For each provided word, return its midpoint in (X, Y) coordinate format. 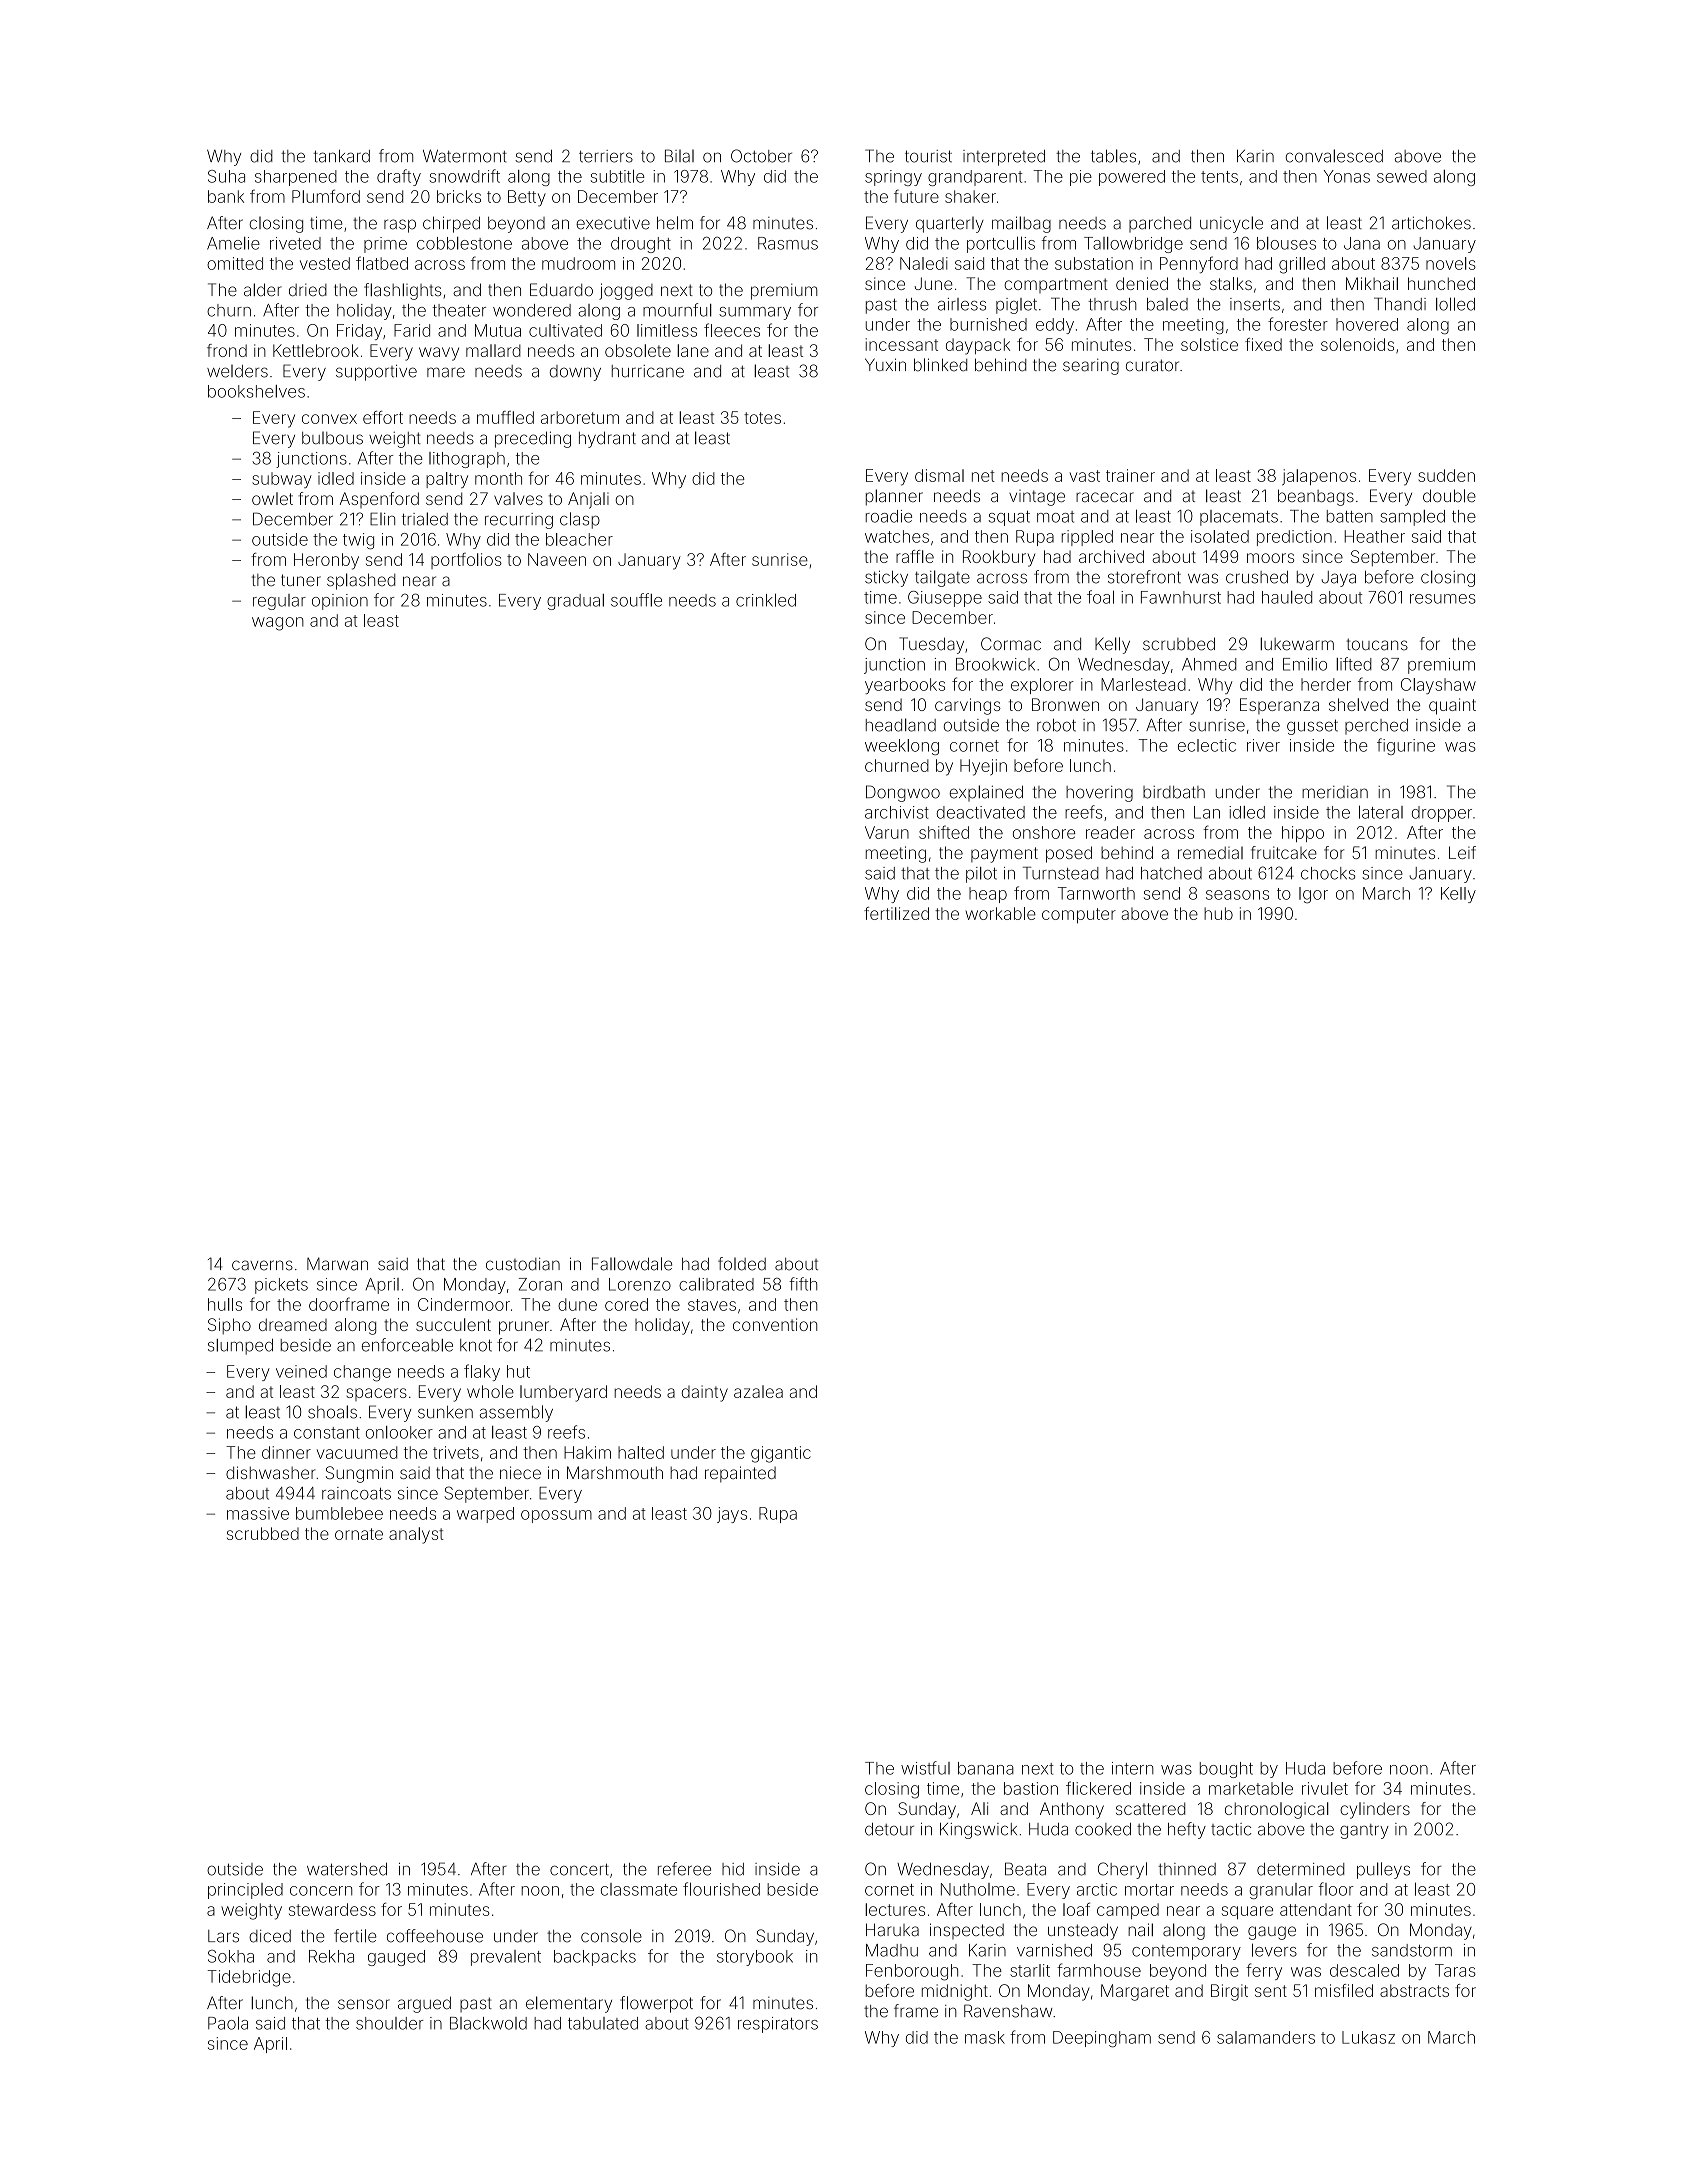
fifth (803, 1284)
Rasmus (788, 243)
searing (1091, 366)
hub (1218, 913)
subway (282, 480)
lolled (1455, 304)
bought (1226, 1770)
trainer (1130, 475)
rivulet (1325, 1788)
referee (684, 1869)
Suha (226, 176)
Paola (228, 2023)
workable (1001, 913)
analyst (416, 1535)
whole (490, 1391)
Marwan (337, 1264)
